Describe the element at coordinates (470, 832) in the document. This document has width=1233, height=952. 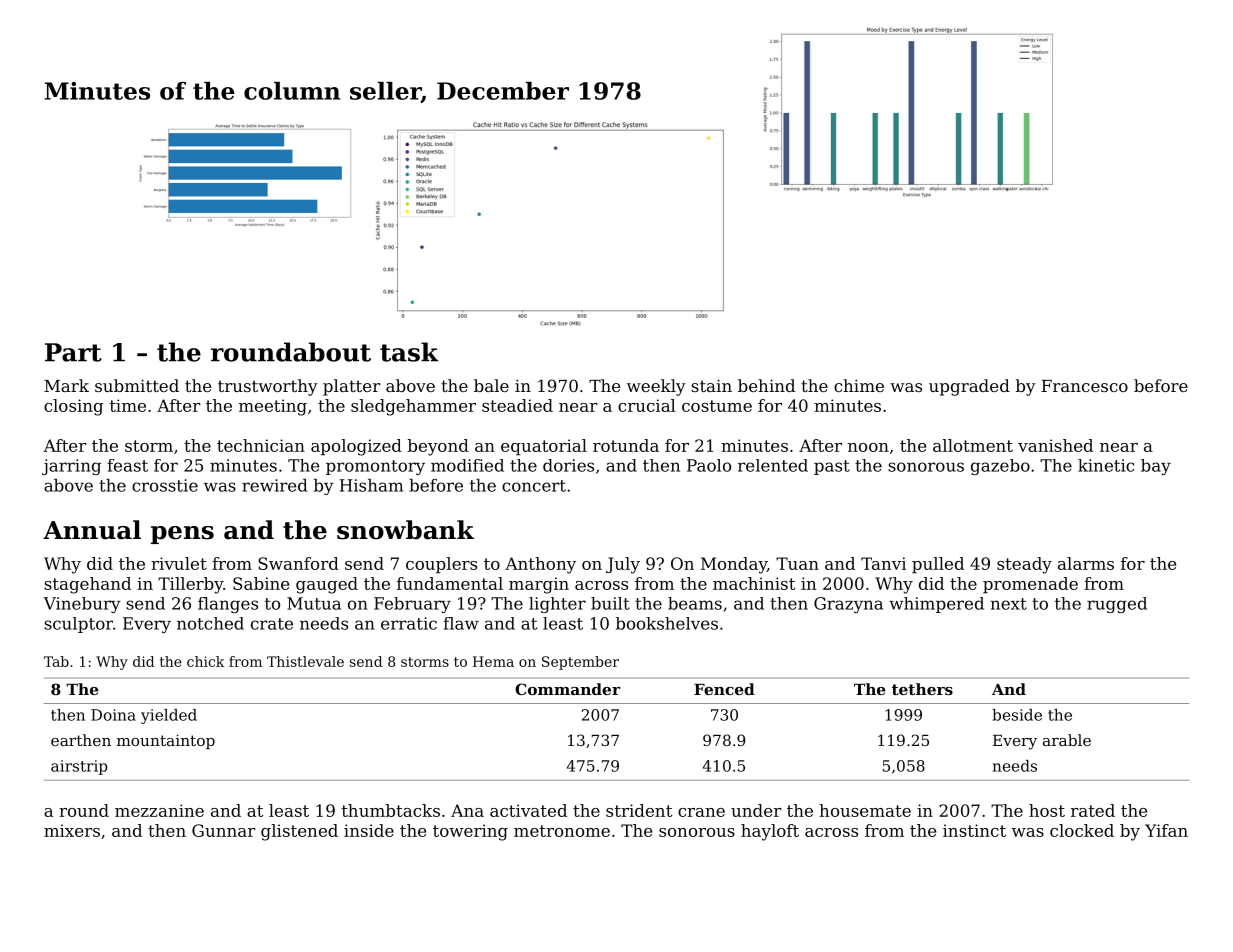
I see `towering` at that location.
